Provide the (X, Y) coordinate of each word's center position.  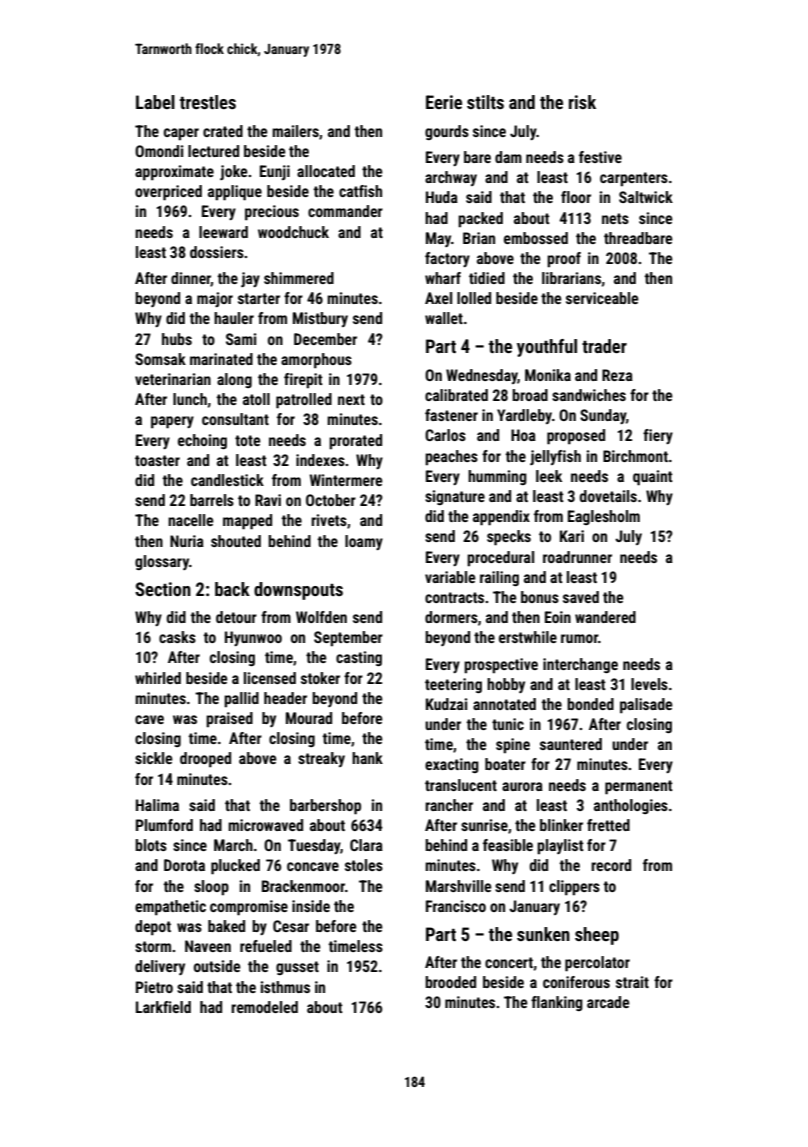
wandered (605, 617)
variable (450, 577)
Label (155, 102)
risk (582, 102)
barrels (212, 500)
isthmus (285, 987)
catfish (360, 191)
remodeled (264, 1007)
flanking (557, 1003)
